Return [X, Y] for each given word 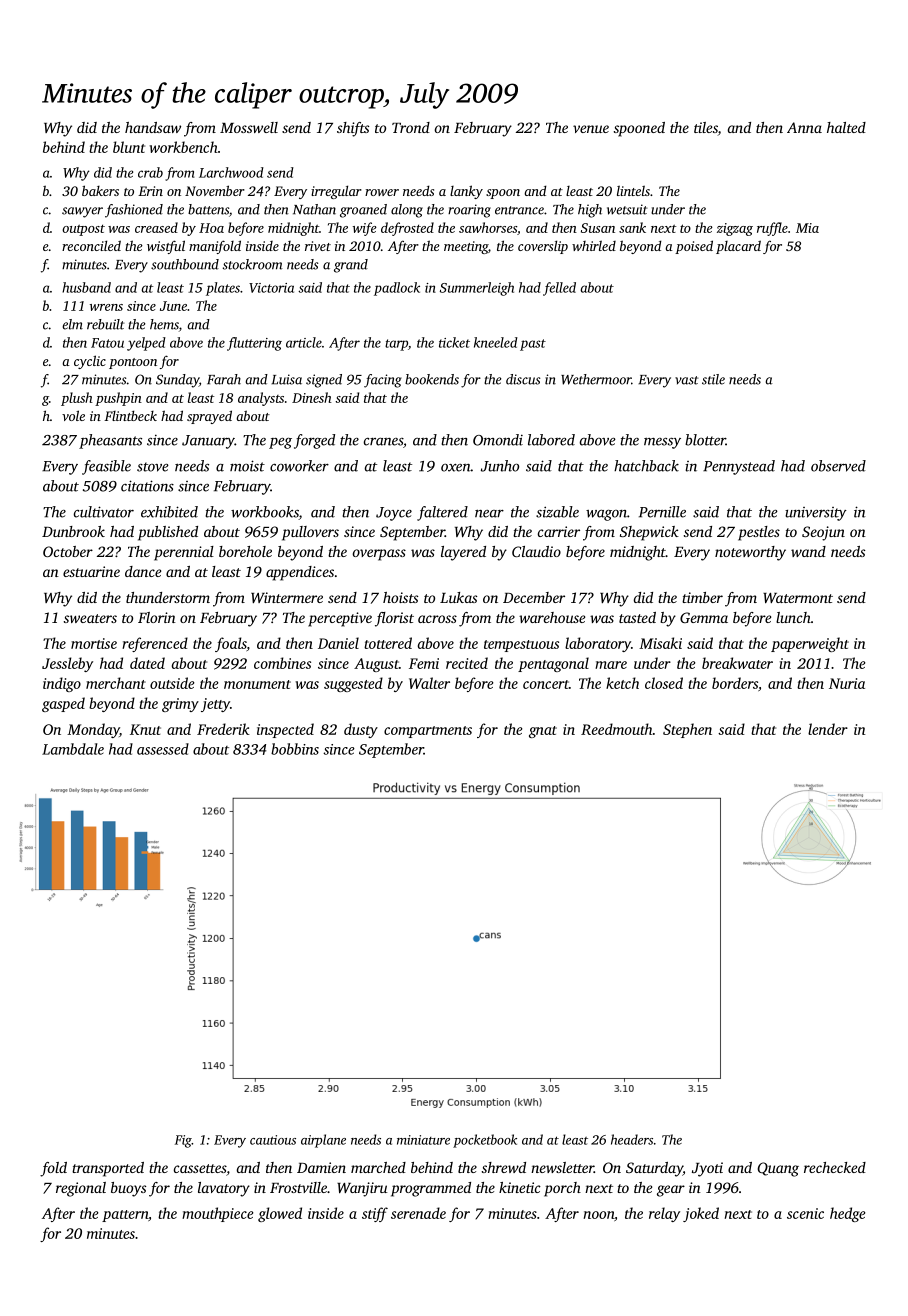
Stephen [687, 730]
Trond [411, 127]
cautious [273, 1140]
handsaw [153, 127]
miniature [423, 1140]
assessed [163, 749]
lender [828, 729]
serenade [418, 1213]
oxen [456, 468]
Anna [804, 127]
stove [153, 467]
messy [662, 443]
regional [81, 1189]
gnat [543, 732]
